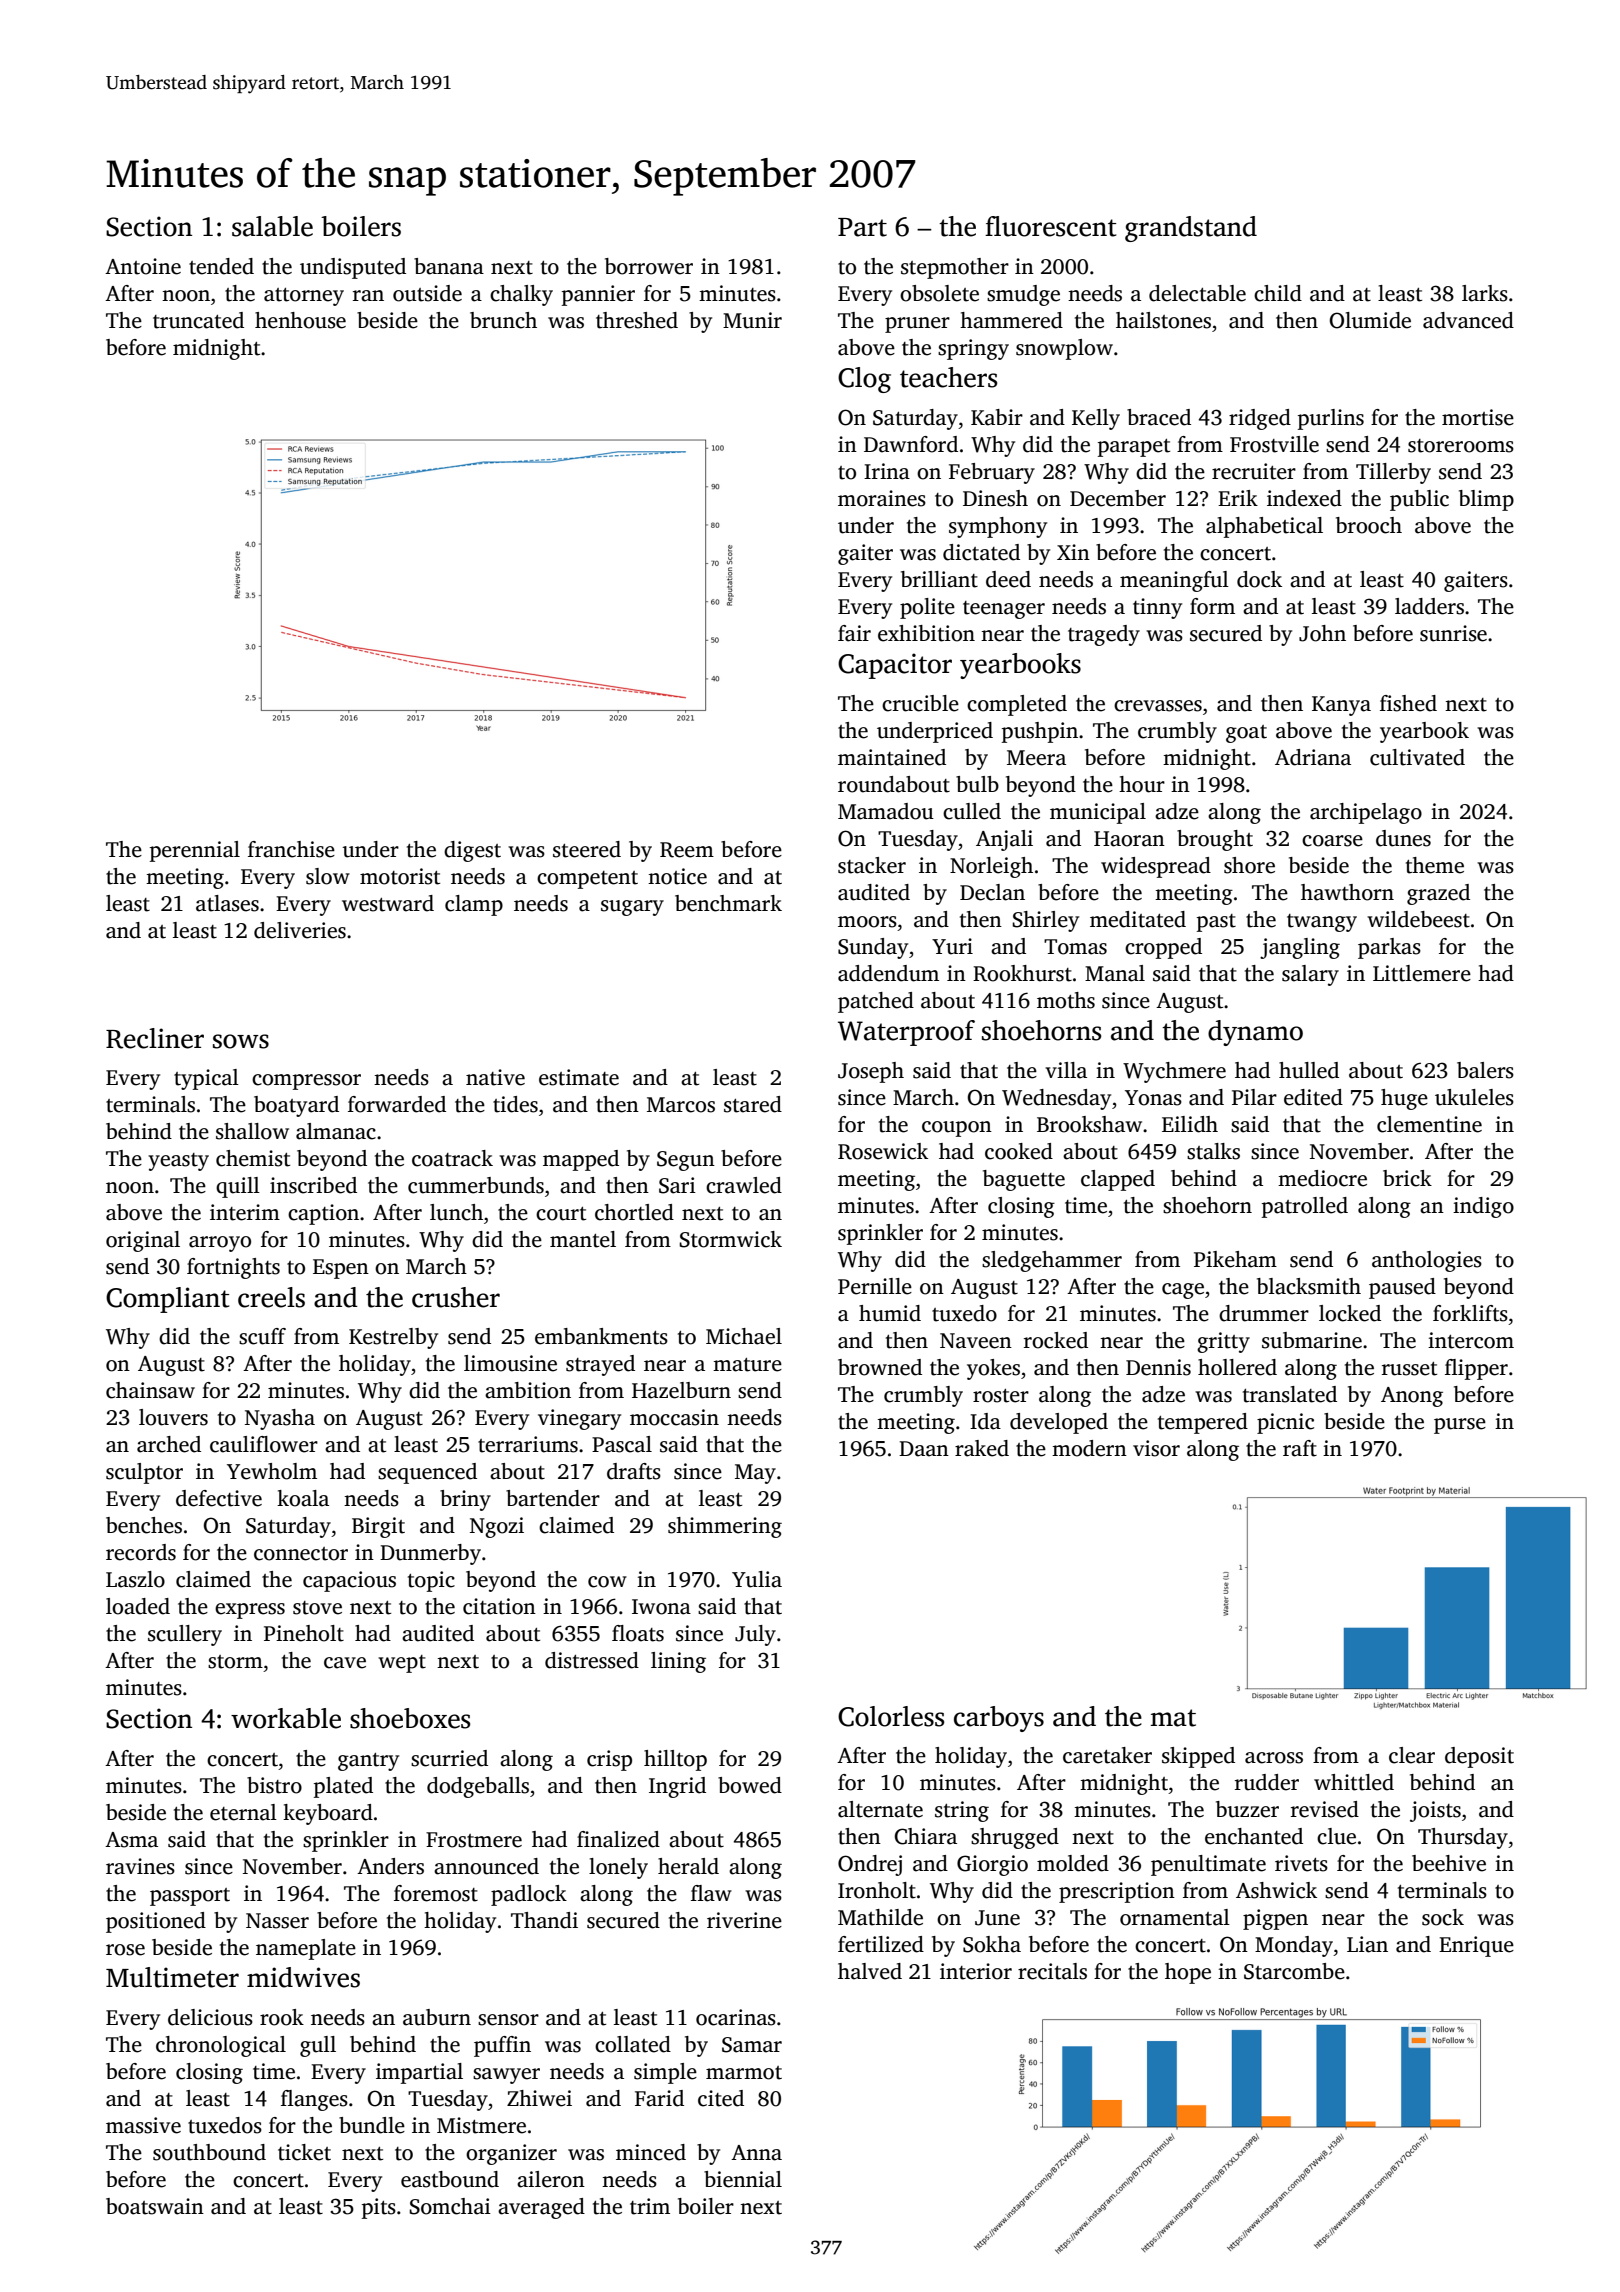  Describe the element at coordinates (304, 297) in the document. I see `attorney` at that location.
